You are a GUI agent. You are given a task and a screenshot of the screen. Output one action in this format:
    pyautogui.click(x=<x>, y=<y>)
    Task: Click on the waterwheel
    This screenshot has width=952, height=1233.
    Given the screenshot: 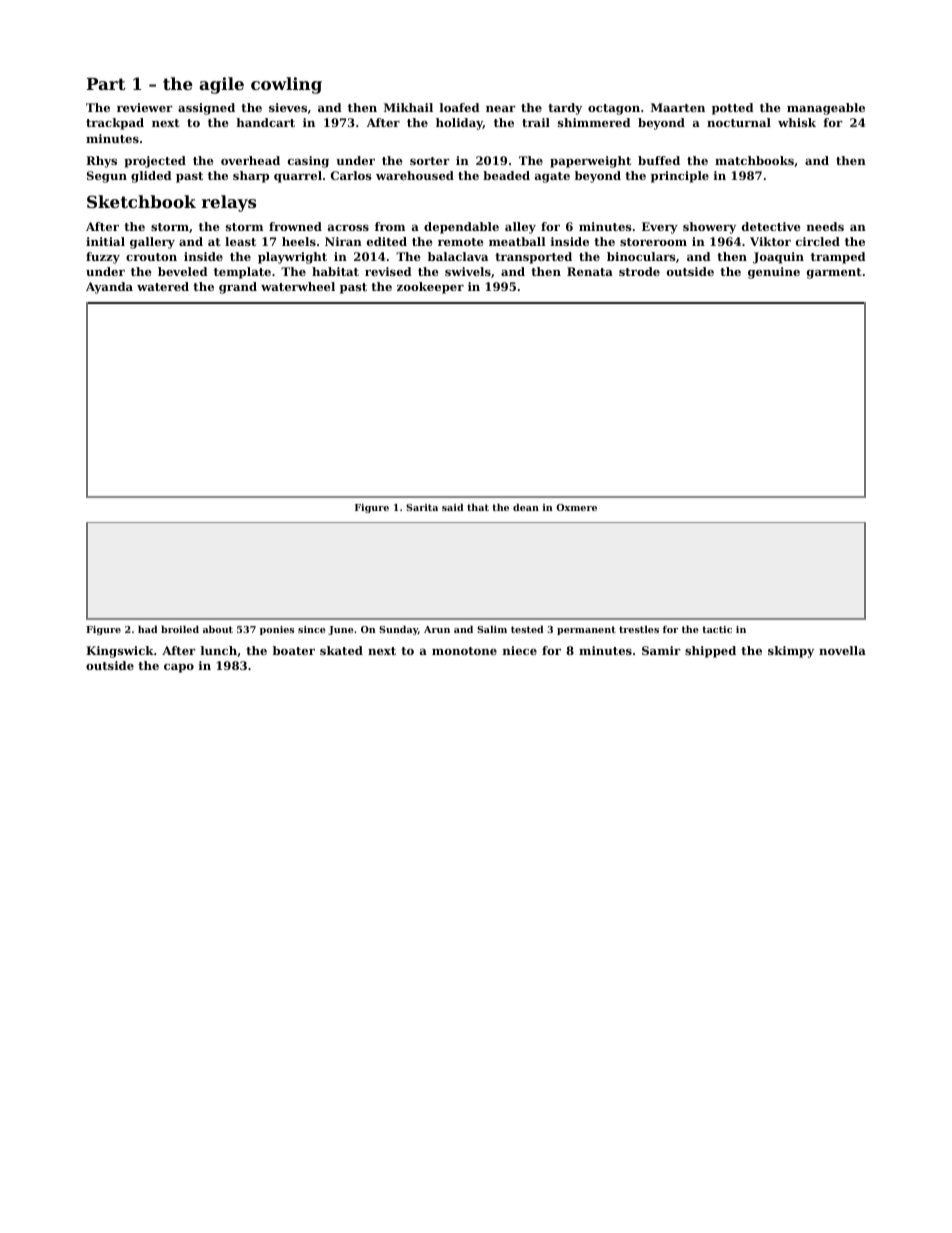 What is the action you would take?
    pyautogui.click(x=298, y=286)
